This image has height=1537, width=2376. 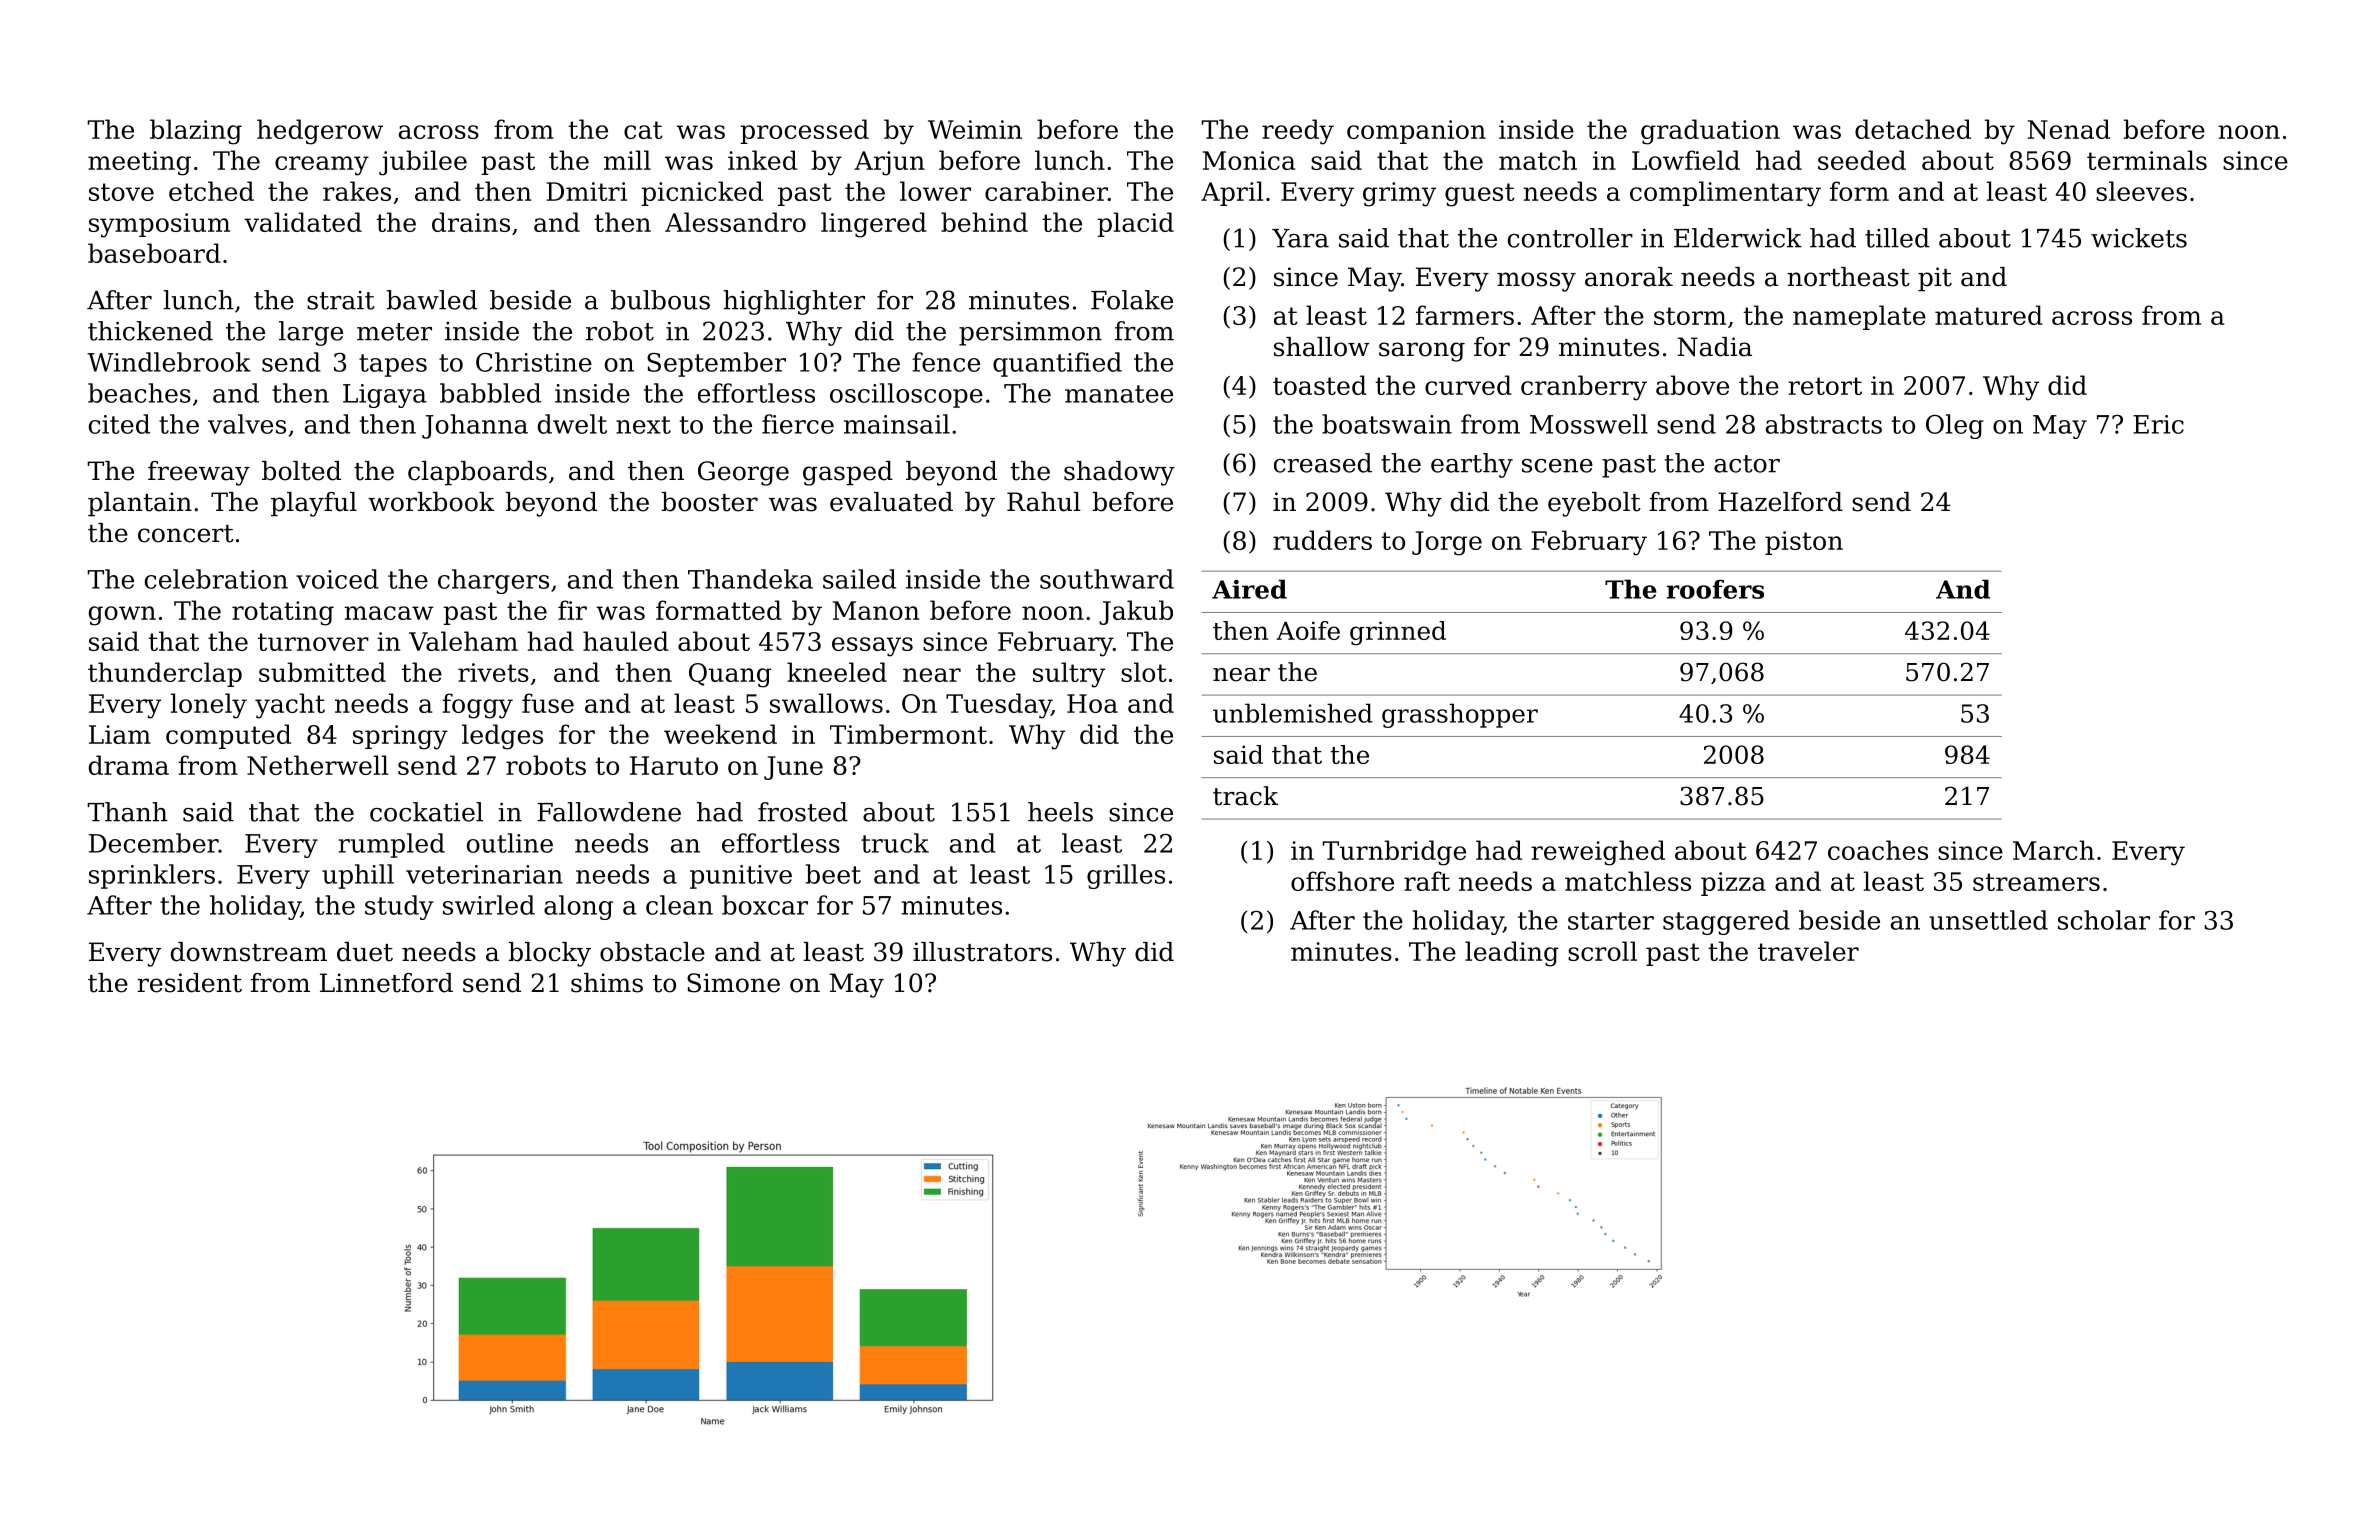 What do you see at coordinates (626, 641) in the image?
I see `hauled` at bounding box center [626, 641].
